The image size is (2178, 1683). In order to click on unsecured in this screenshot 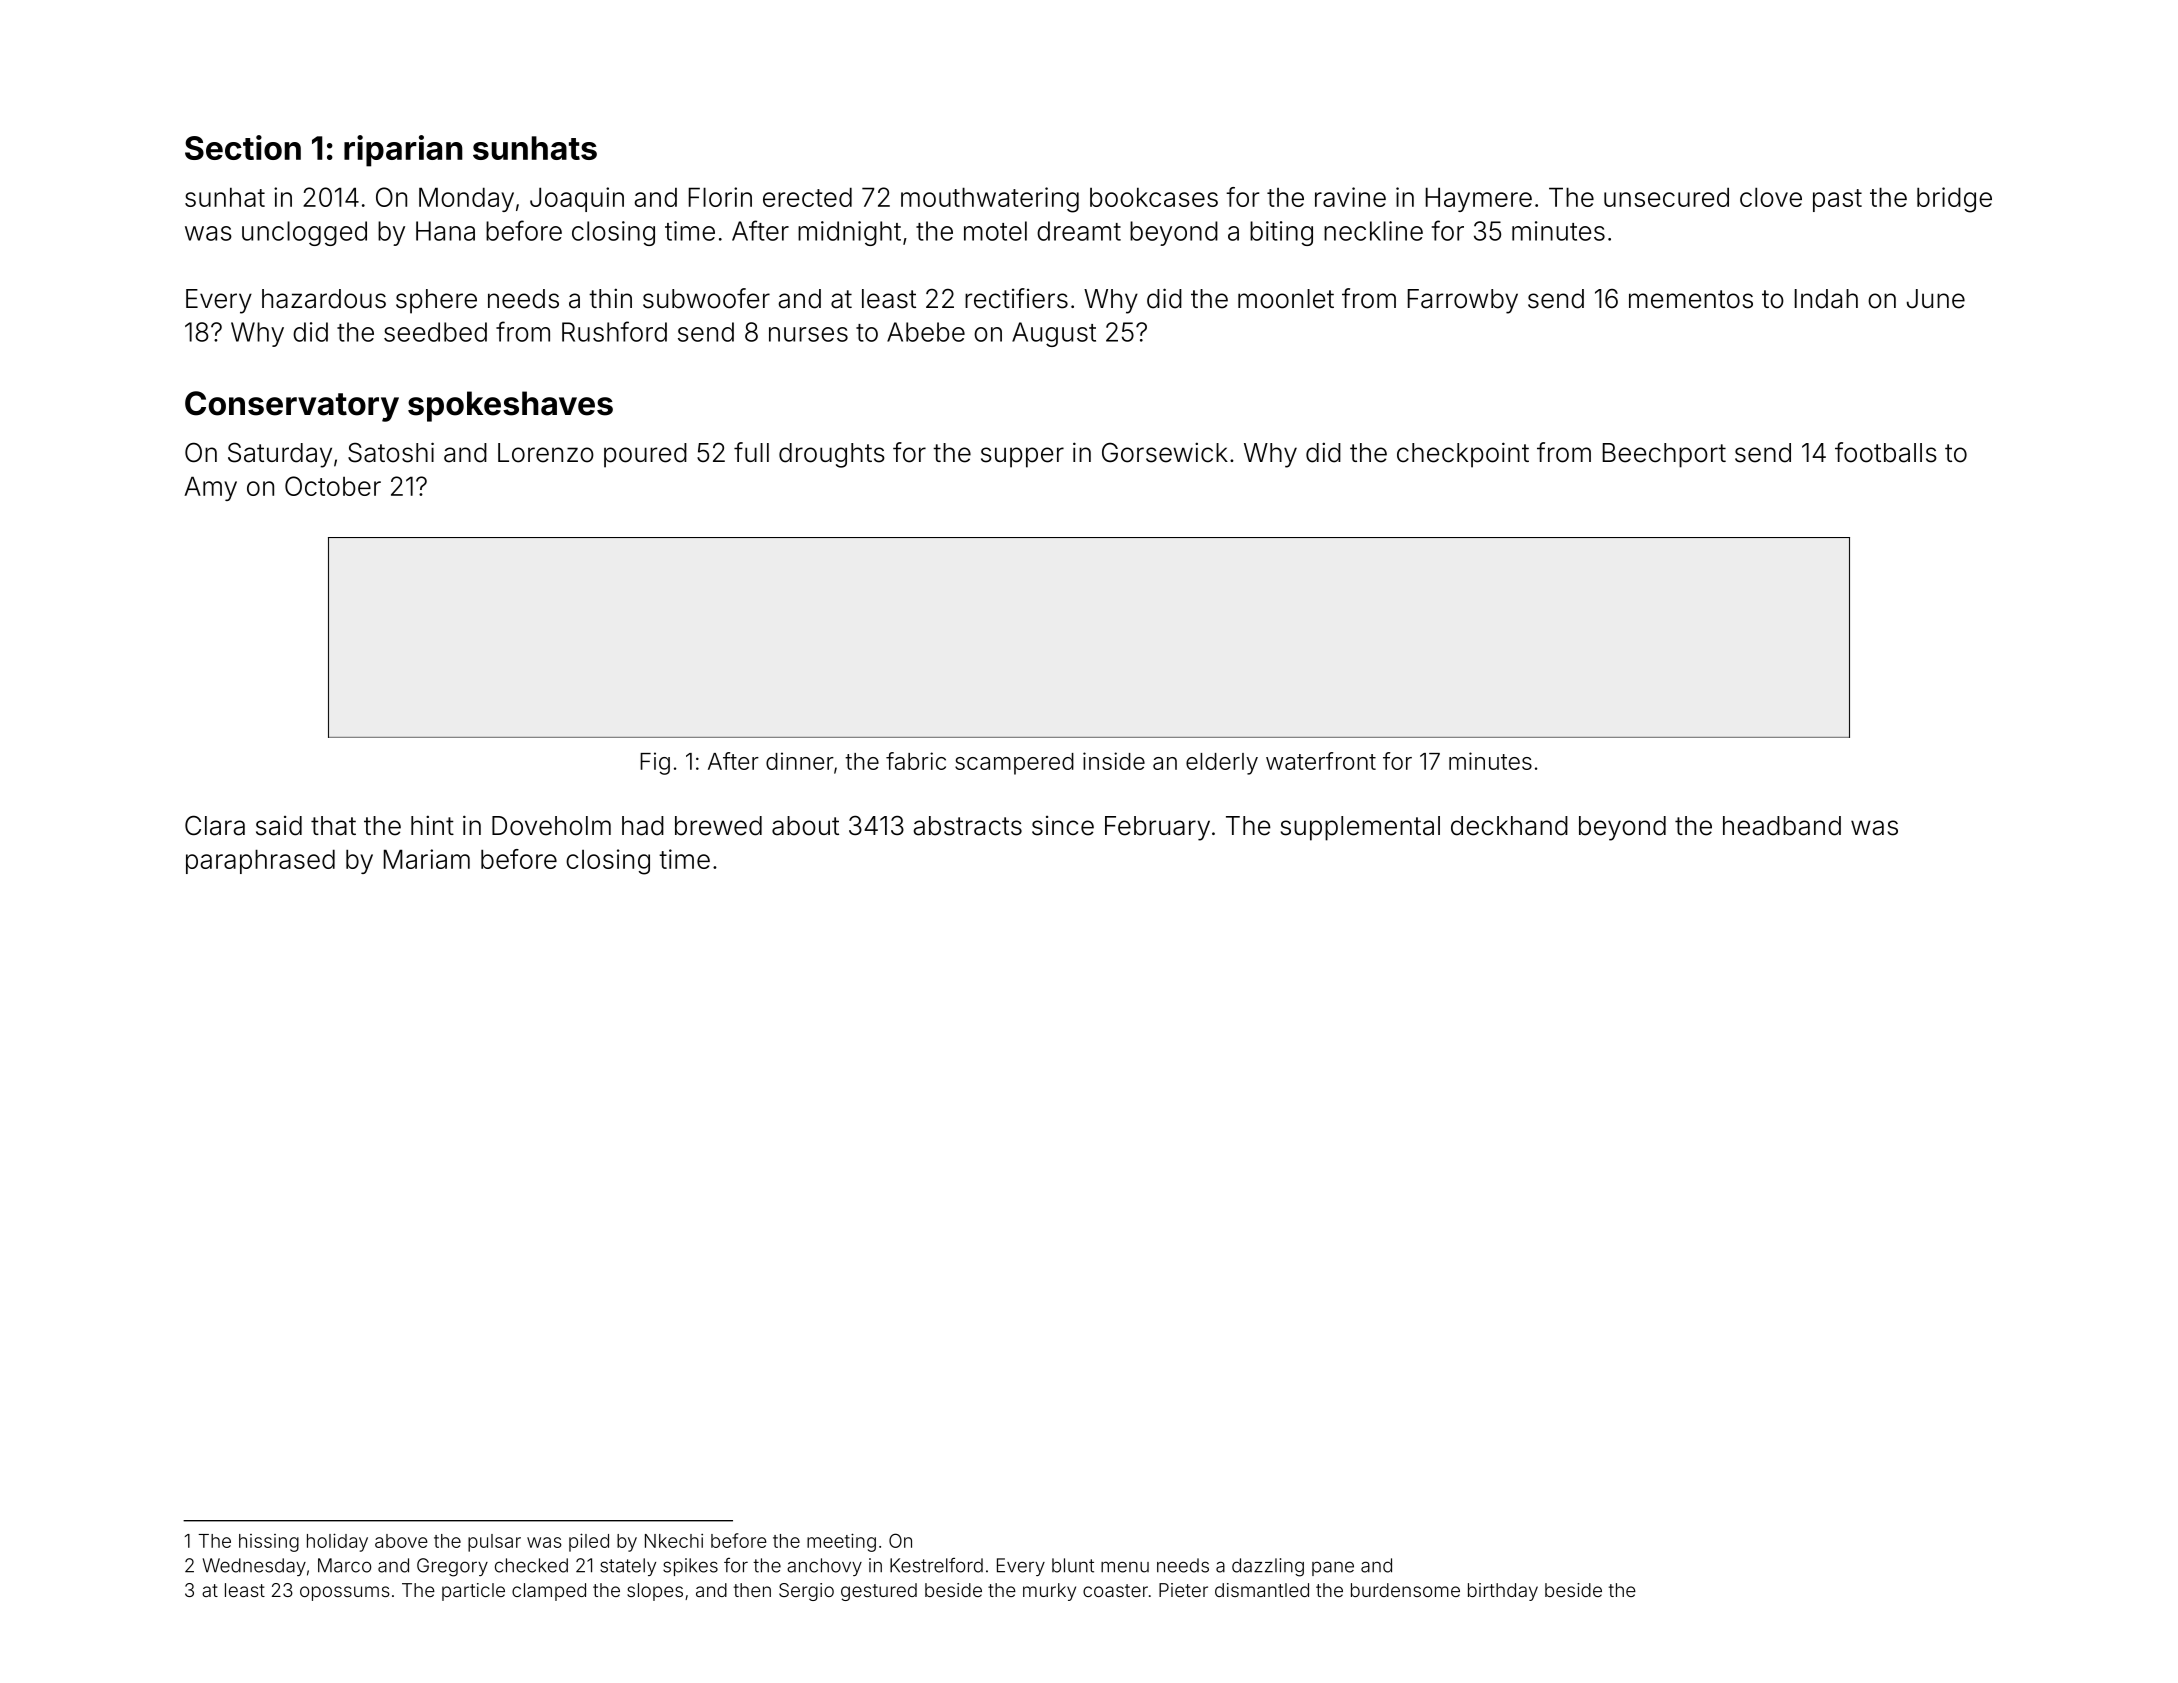, I will do `click(1666, 197)`.
